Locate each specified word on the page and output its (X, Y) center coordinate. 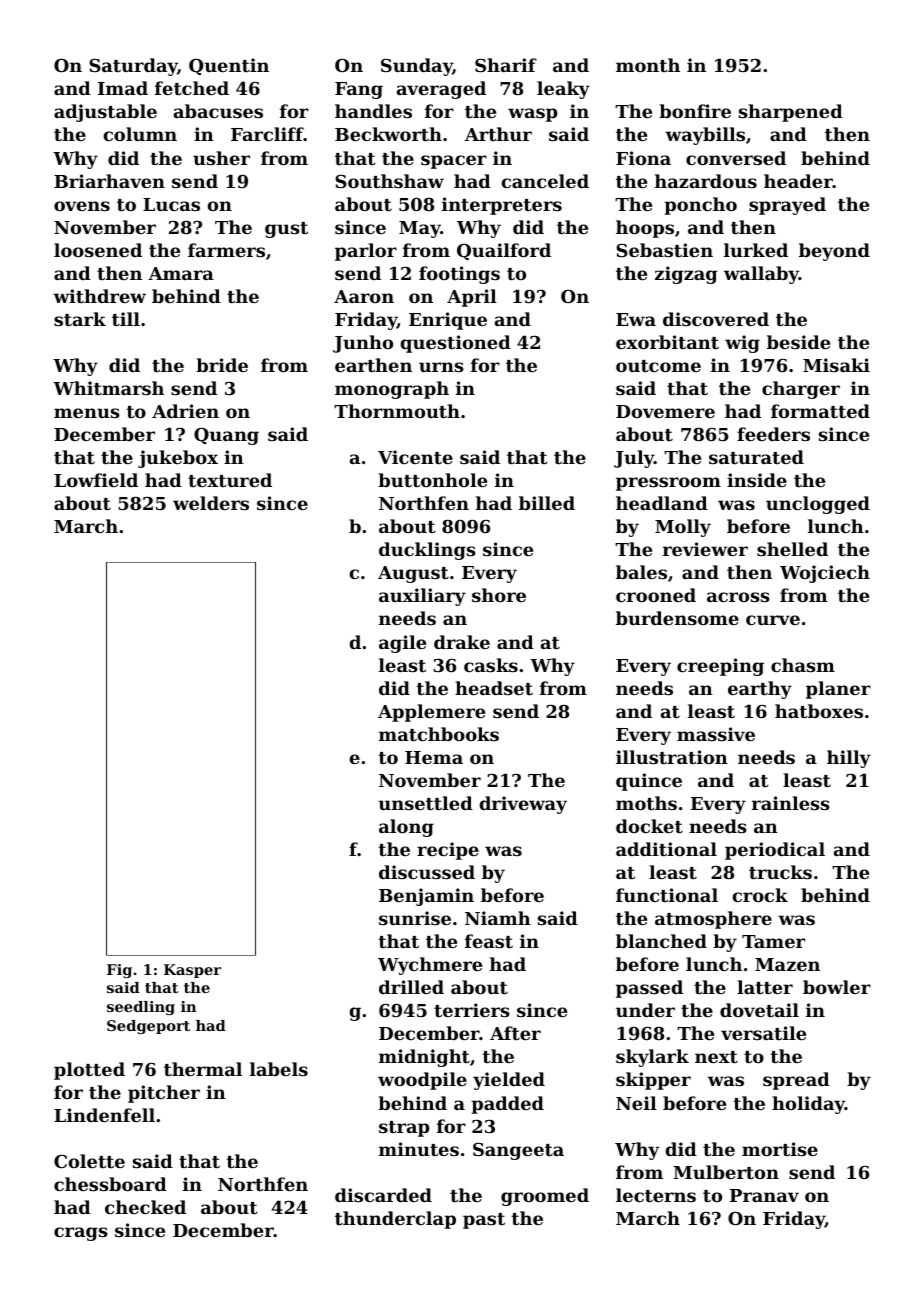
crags (81, 1234)
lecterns (656, 1195)
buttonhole (432, 480)
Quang (226, 436)
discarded (383, 1195)
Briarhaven (109, 181)
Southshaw (389, 181)
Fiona (643, 158)
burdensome (677, 618)
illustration (672, 757)
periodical (775, 851)
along (406, 828)
